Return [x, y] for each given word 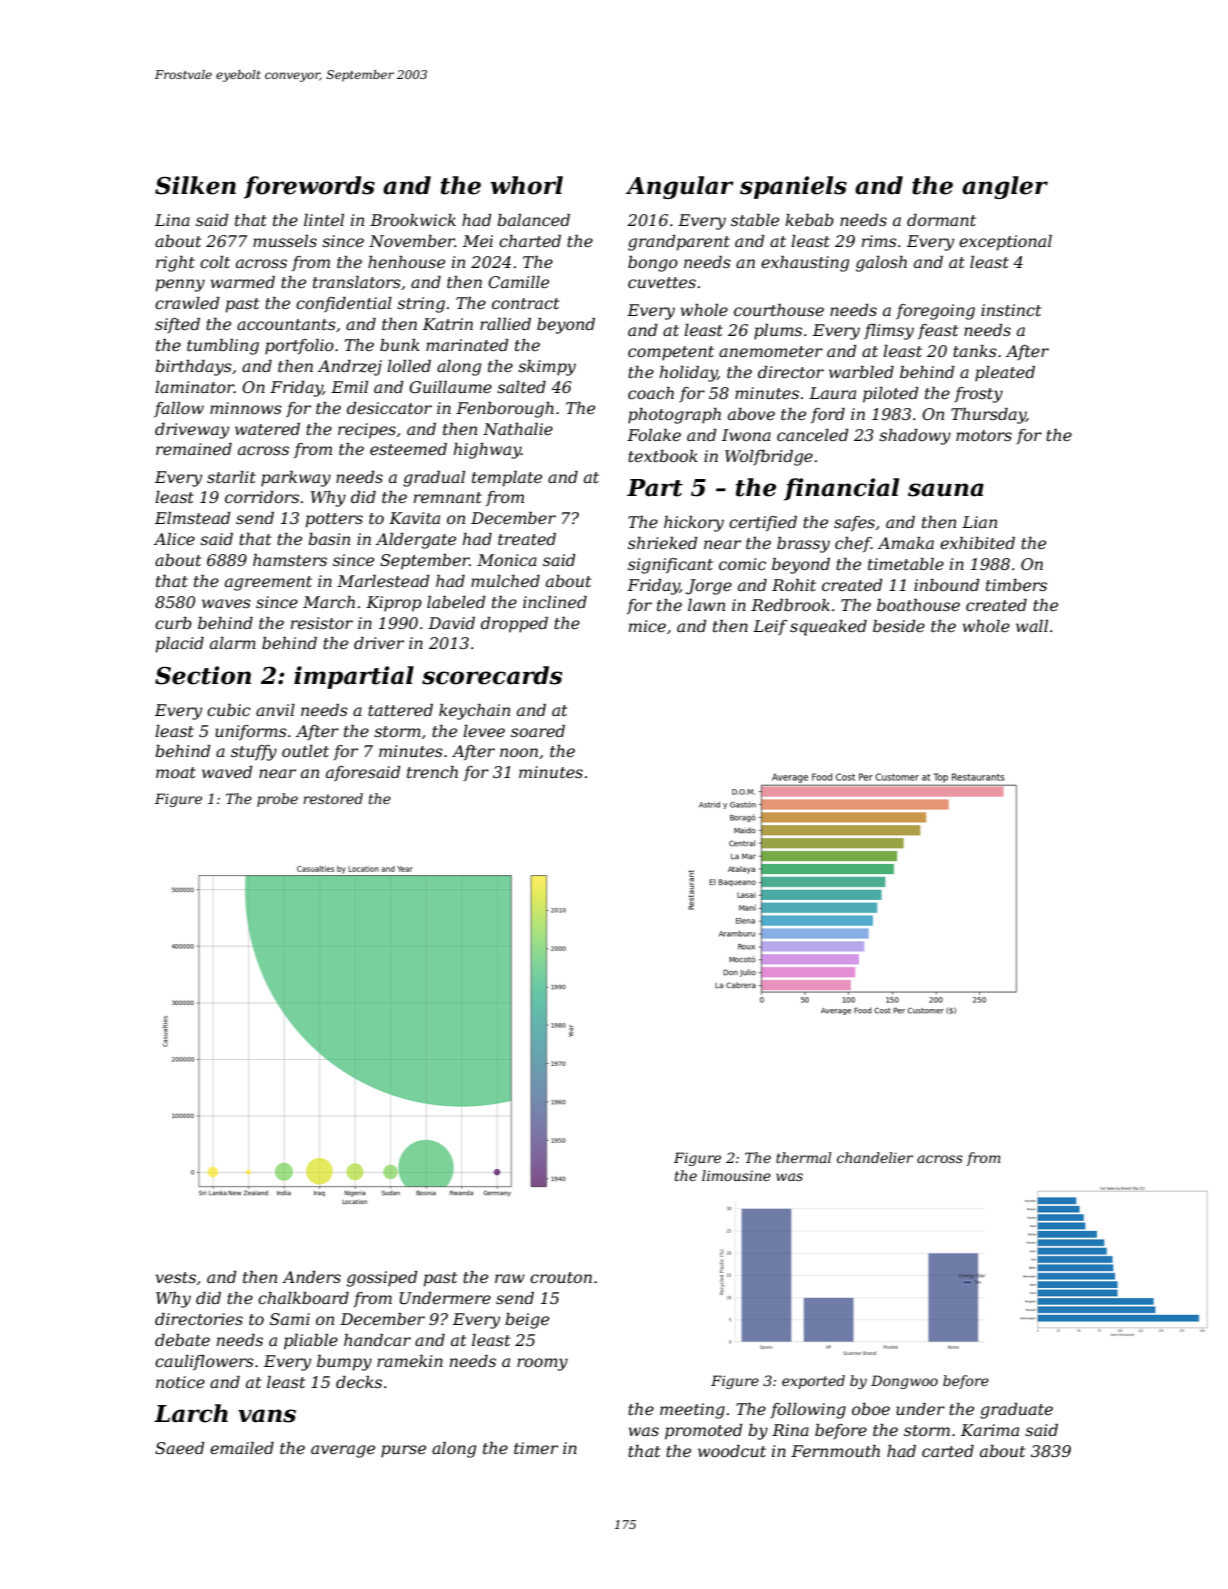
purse [403, 1451]
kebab [809, 220]
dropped [514, 625]
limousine [736, 1175]
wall [1032, 626]
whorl [527, 185]
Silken [195, 185]
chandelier [875, 1157]
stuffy [254, 753]
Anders [311, 1277]
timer [536, 1448]
